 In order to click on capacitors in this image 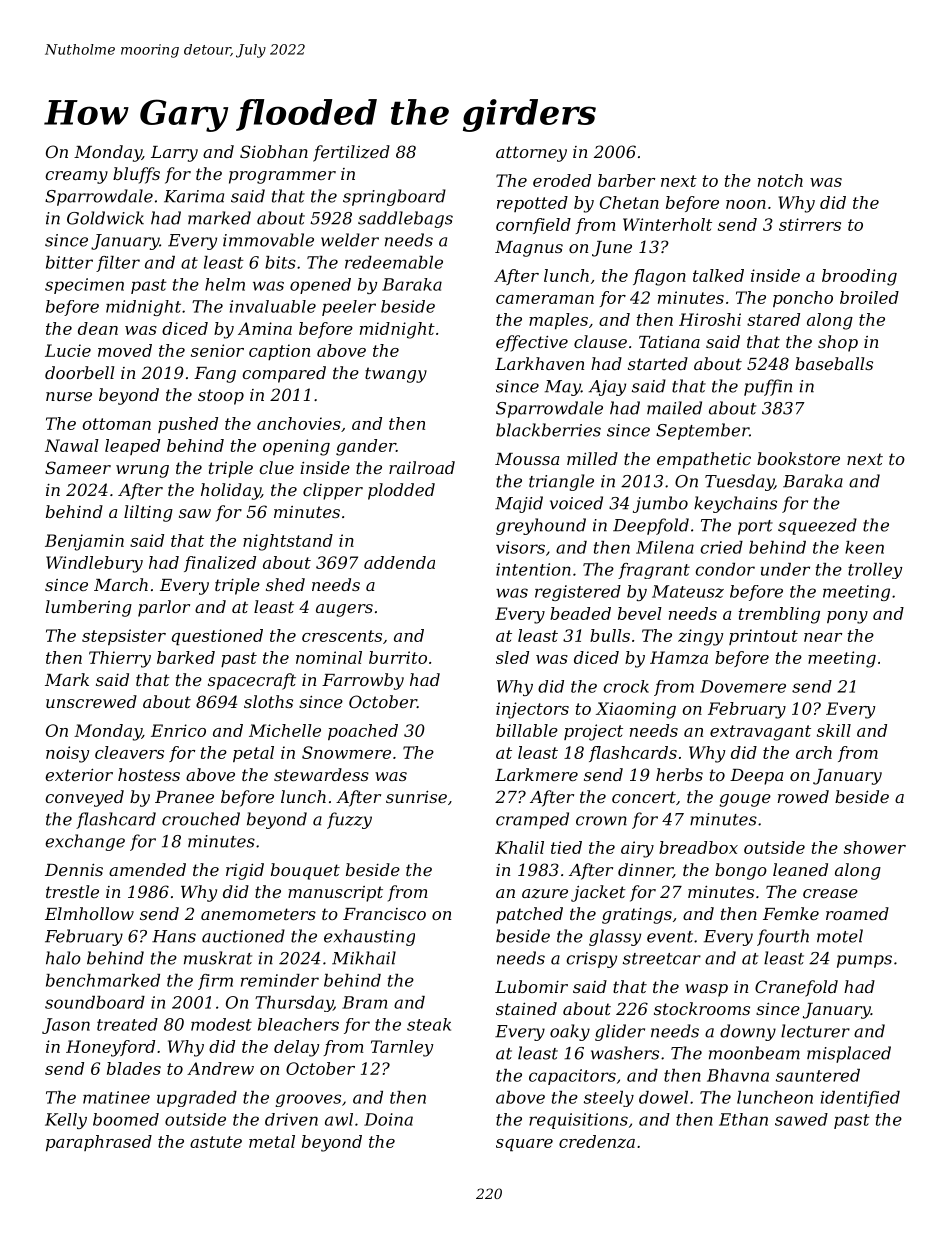, I will do `click(572, 1077)`.
